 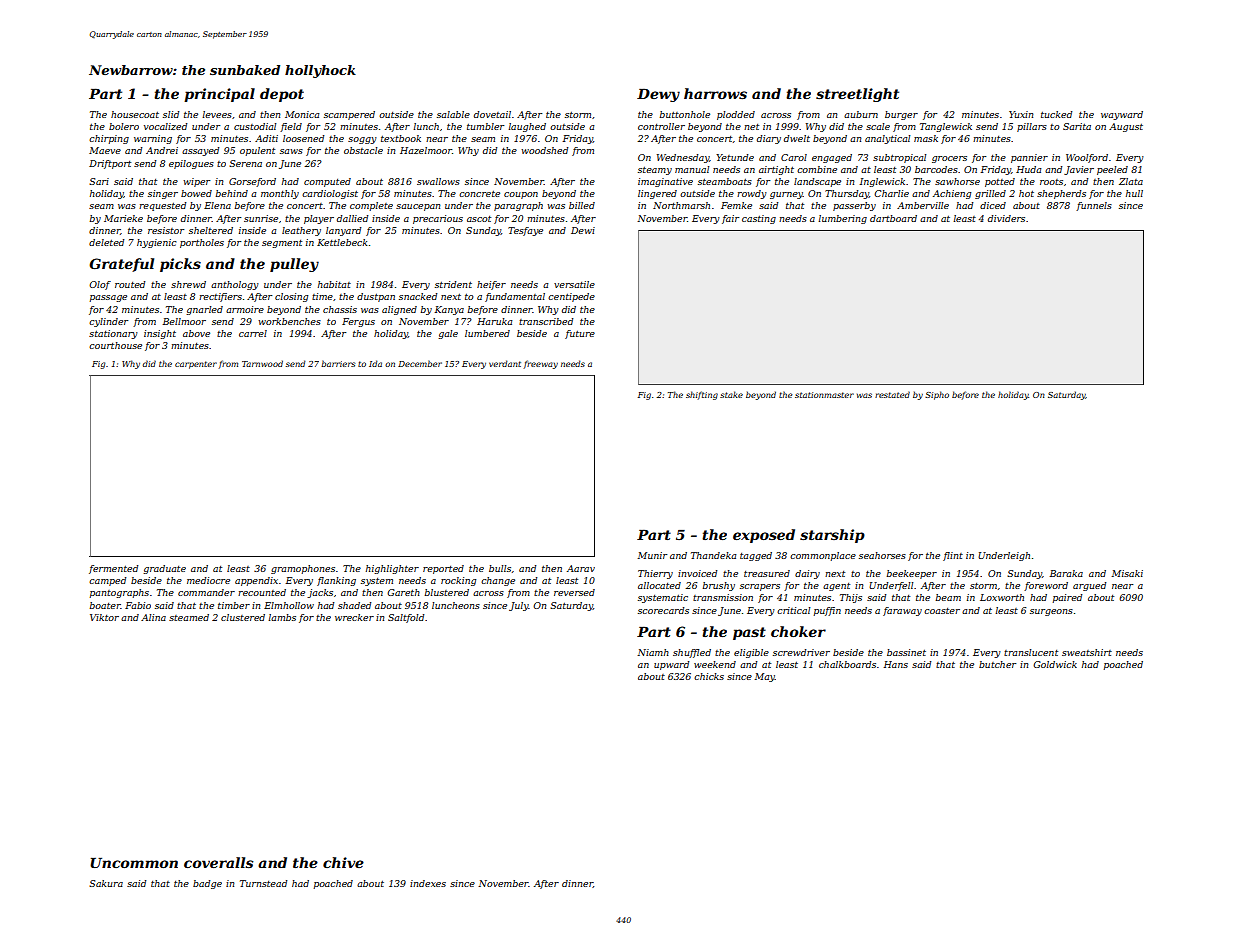 I want to click on upward, so click(x=671, y=665).
